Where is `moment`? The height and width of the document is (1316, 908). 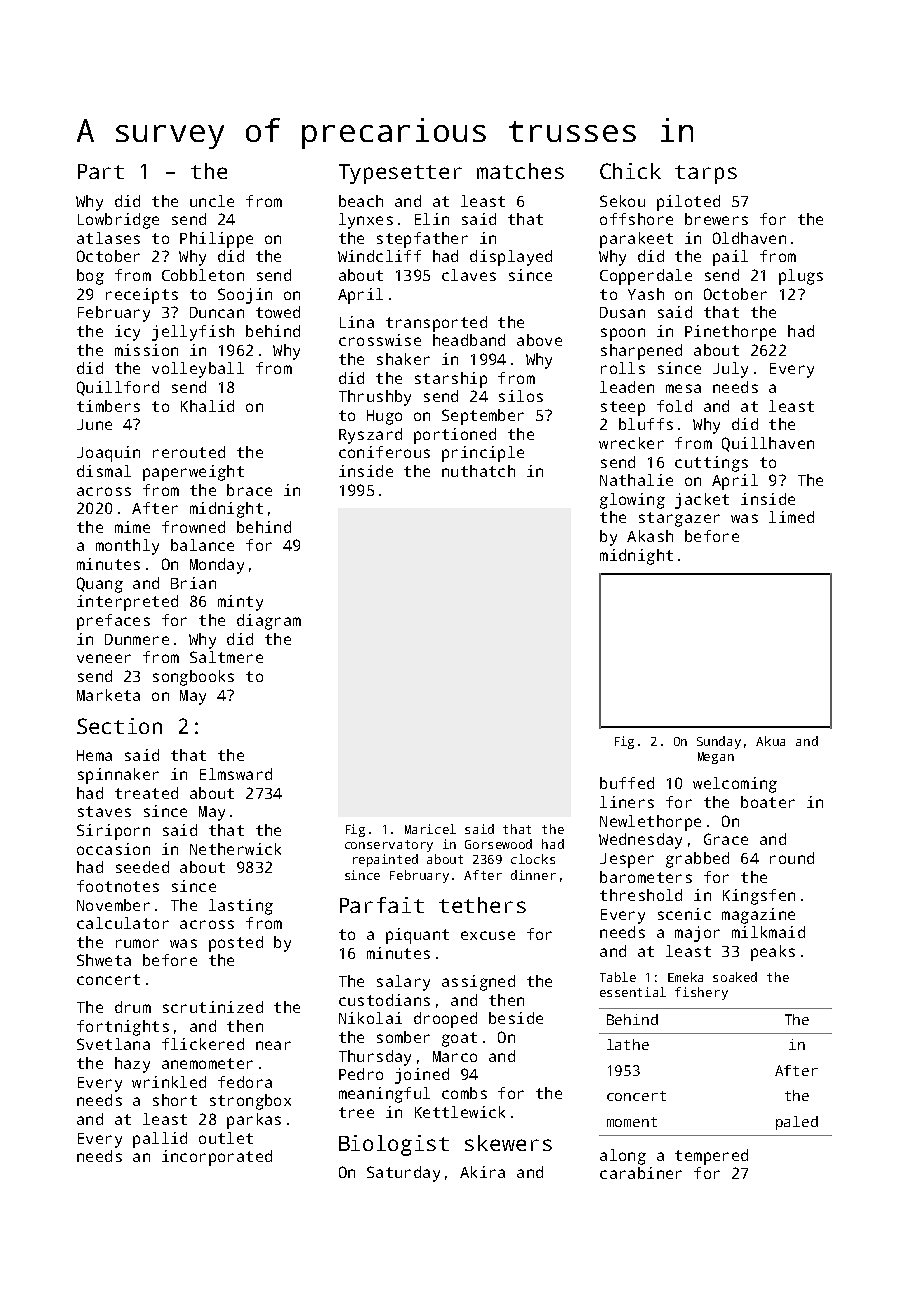 moment is located at coordinates (632, 1122).
